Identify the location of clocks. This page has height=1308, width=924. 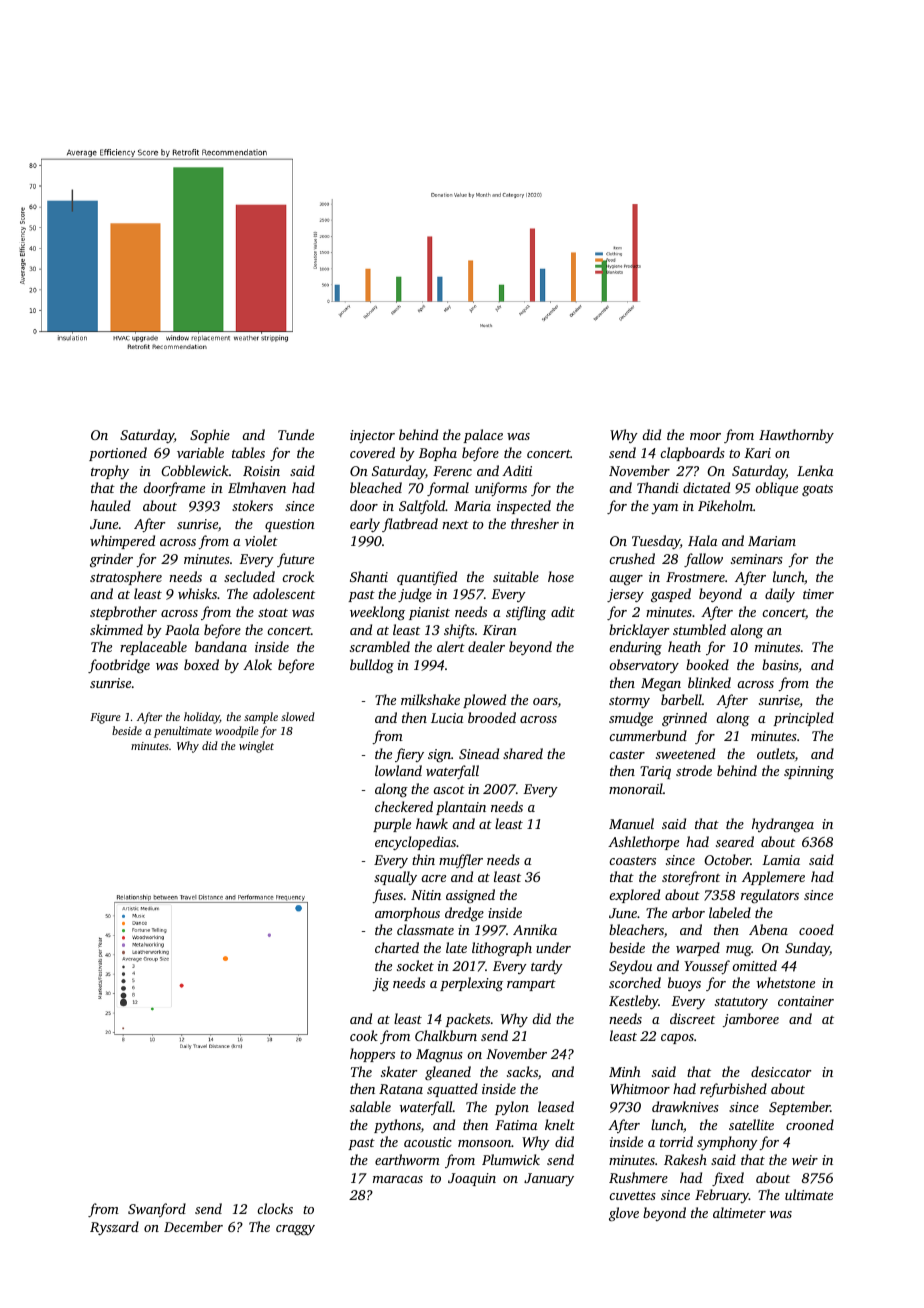
(275, 1208).
